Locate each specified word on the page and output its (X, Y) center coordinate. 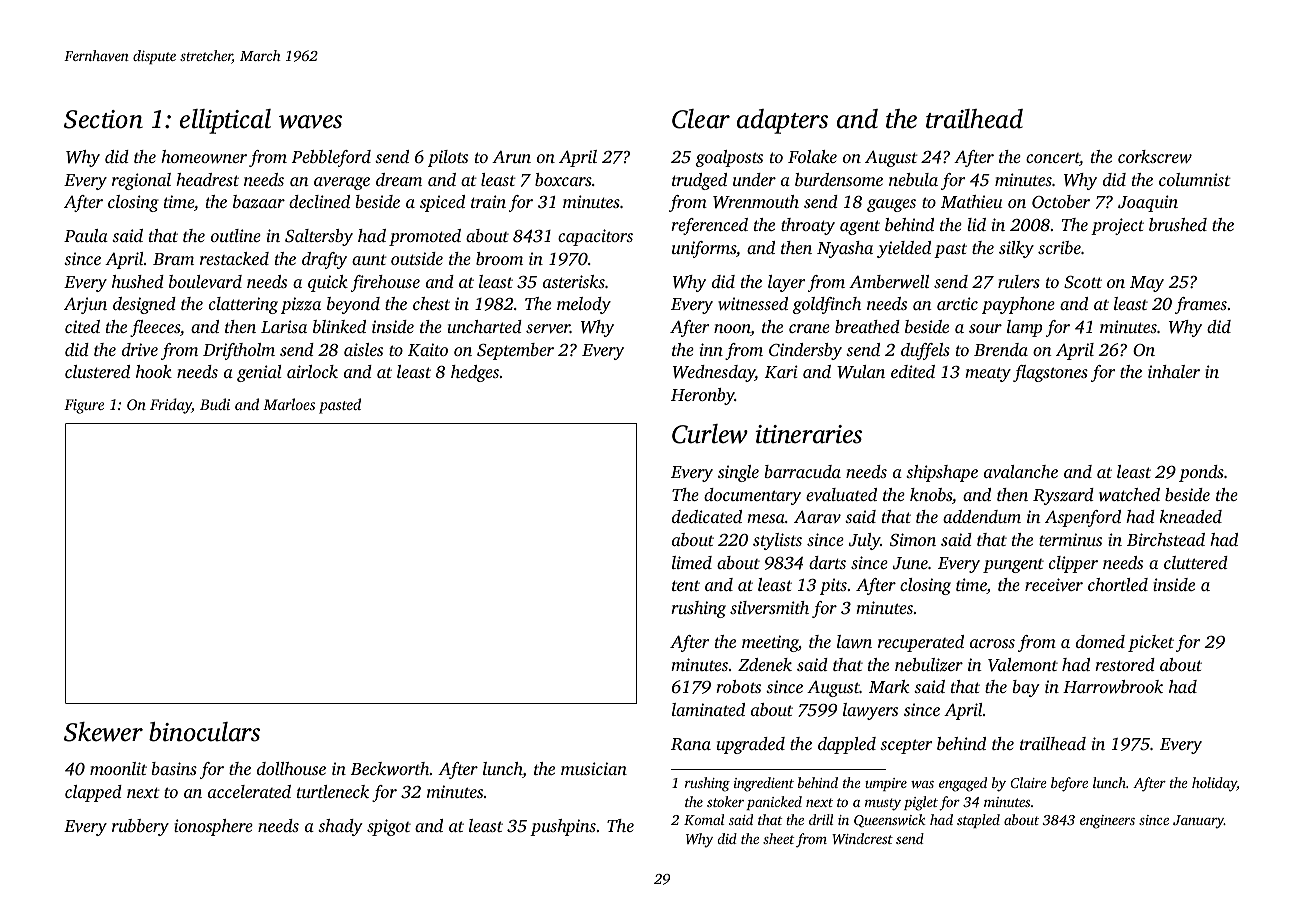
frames (1201, 305)
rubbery (140, 827)
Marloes (289, 404)
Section (103, 119)
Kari (781, 372)
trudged (699, 181)
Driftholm (239, 351)
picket (1151, 643)
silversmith (769, 607)
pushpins (563, 827)
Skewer (103, 732)
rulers (1019, 281)
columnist (1194, 179)
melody (584, 305)
